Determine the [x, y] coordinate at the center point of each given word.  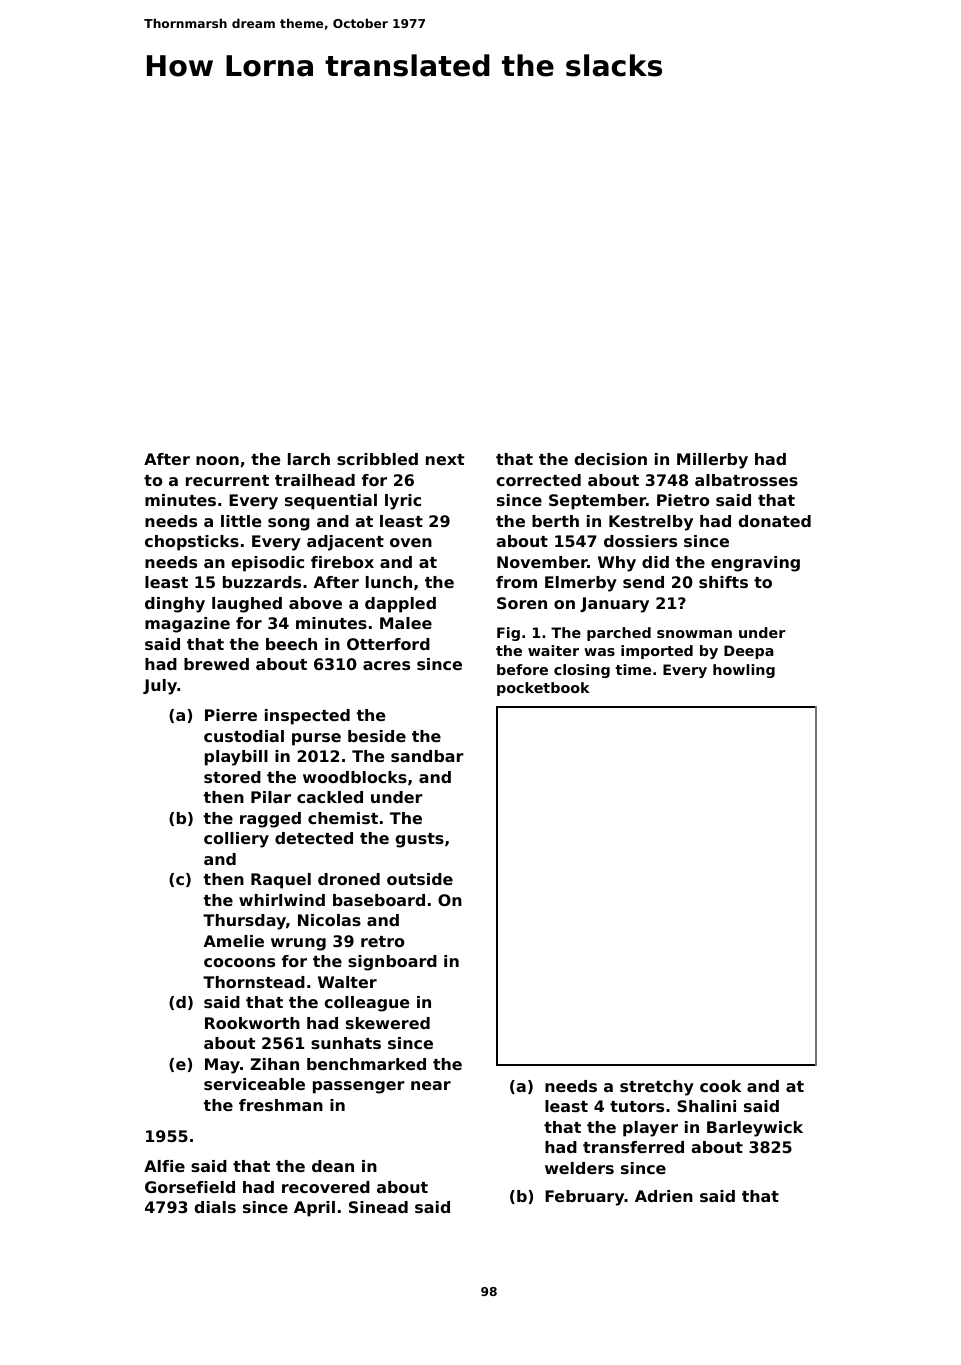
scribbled [377, 459]
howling [744, 671]
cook [720, 1086]
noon [217, 460]
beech [291, 644]
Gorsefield [190, 1187]
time [633, 669]
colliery [236, 840]
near [431, 1085]
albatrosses [746, 480]
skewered [388, 1023]
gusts [419, 840]
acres [386, 665]
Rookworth [252, 1023]
